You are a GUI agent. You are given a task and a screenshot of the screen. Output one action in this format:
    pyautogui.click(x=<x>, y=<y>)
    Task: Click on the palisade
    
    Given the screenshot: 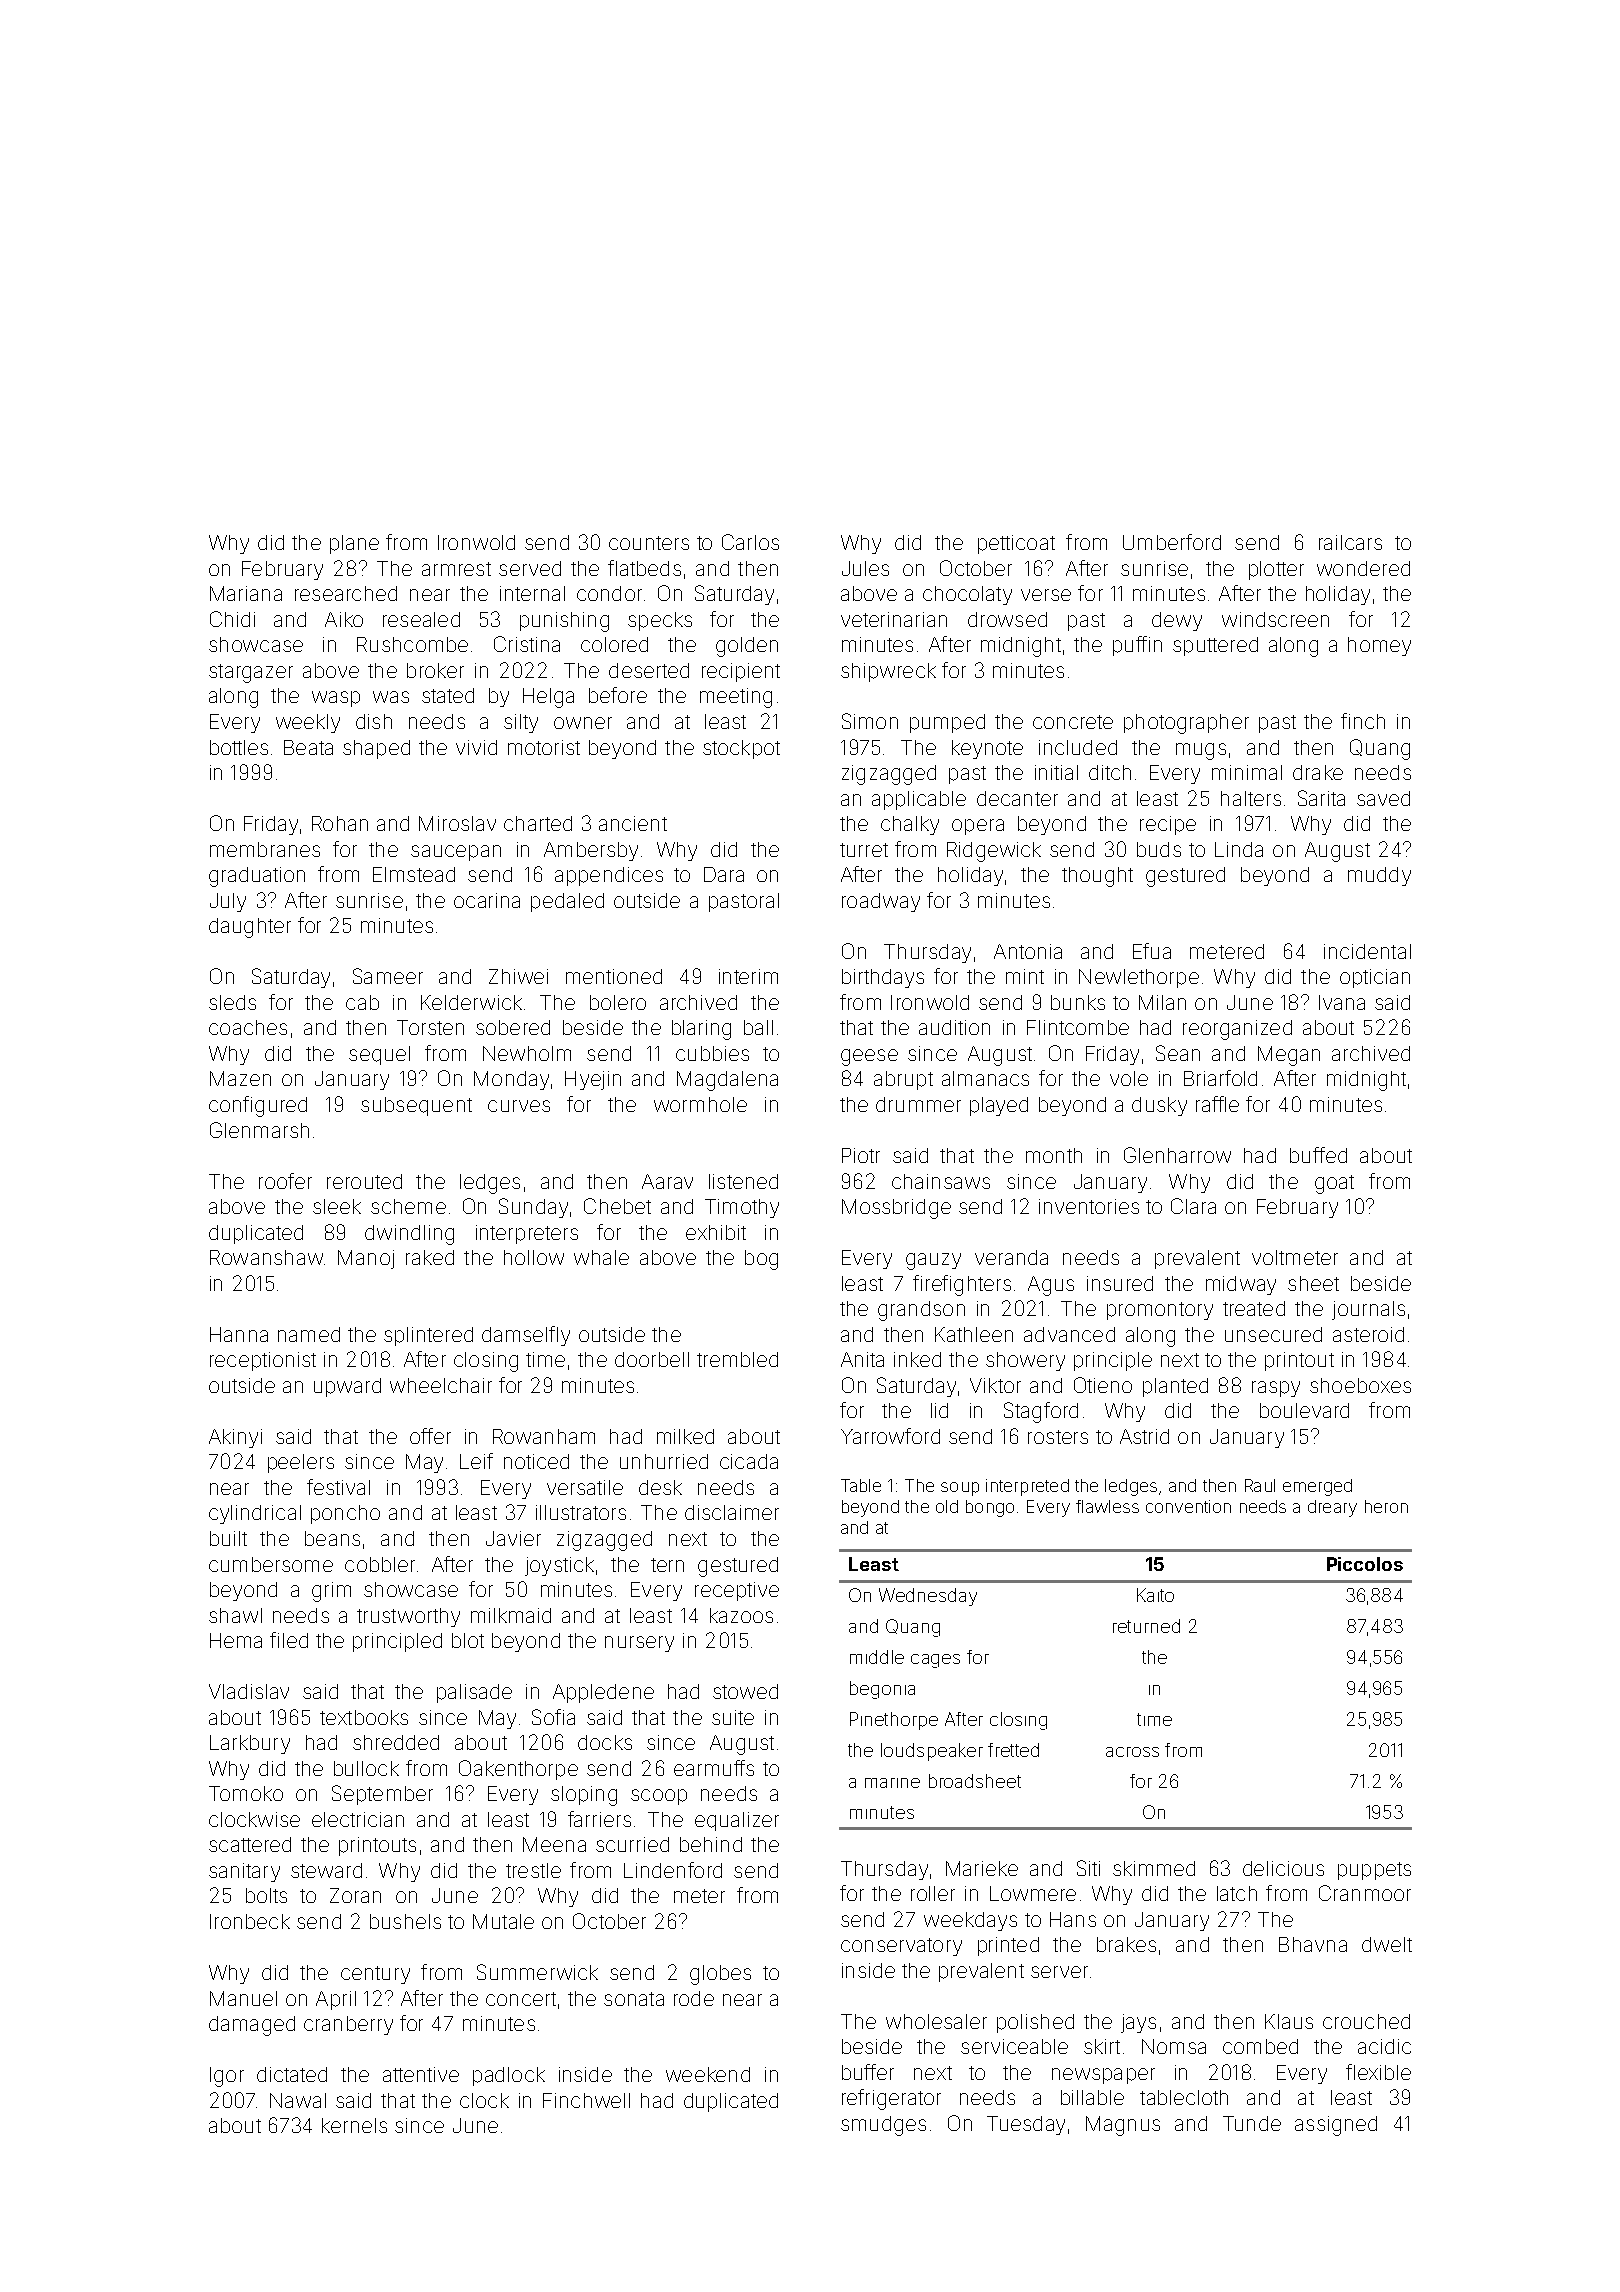 What is the action you would take?
    pyautogui.click(x=474, y=1693)
